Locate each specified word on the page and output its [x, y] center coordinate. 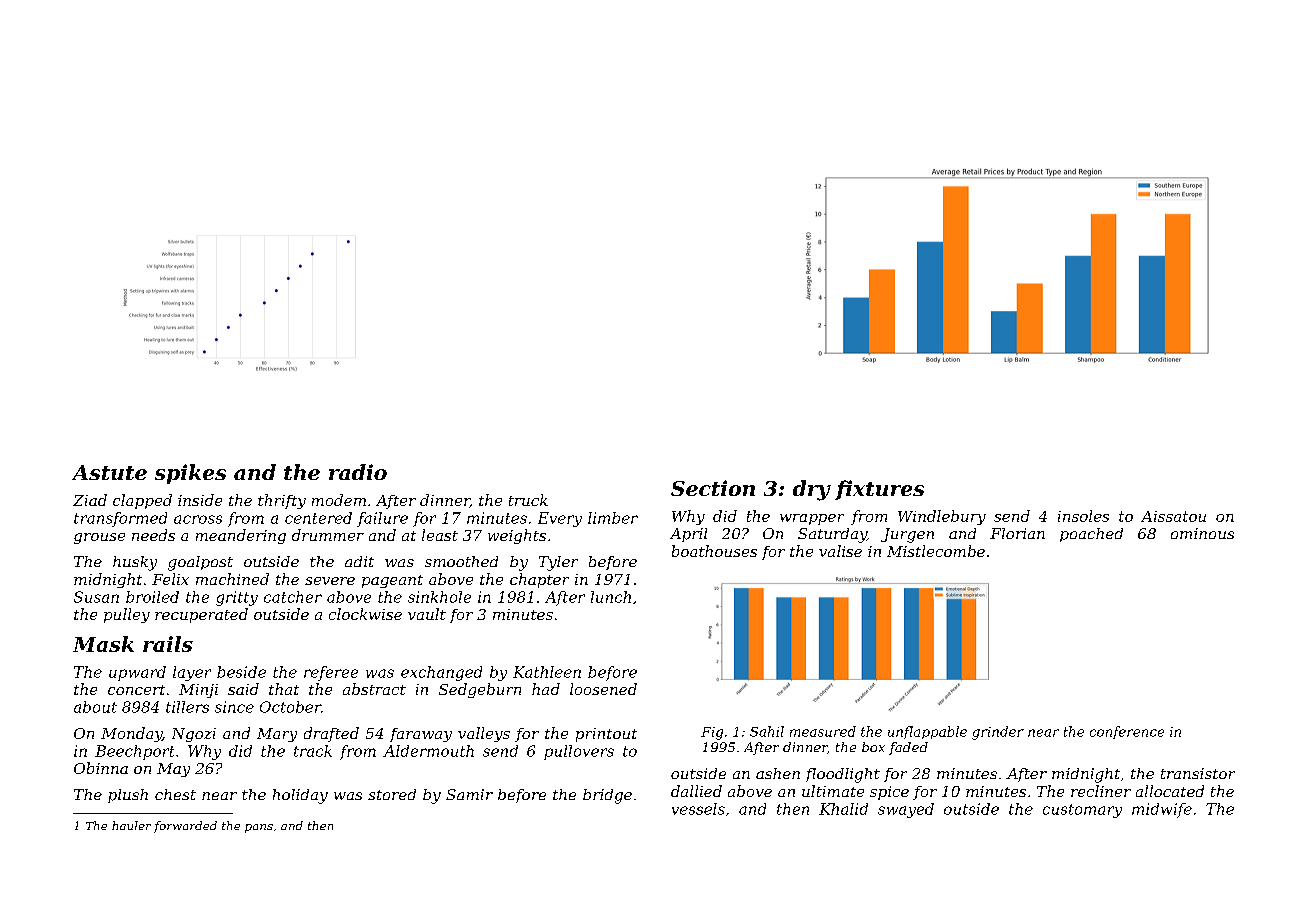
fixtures [879, 490]
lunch [611, 597]
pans [259, 828]
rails [168, 644]
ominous [1202, 533]
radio [358, 472]
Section [713, 488]
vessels [698, 809]
